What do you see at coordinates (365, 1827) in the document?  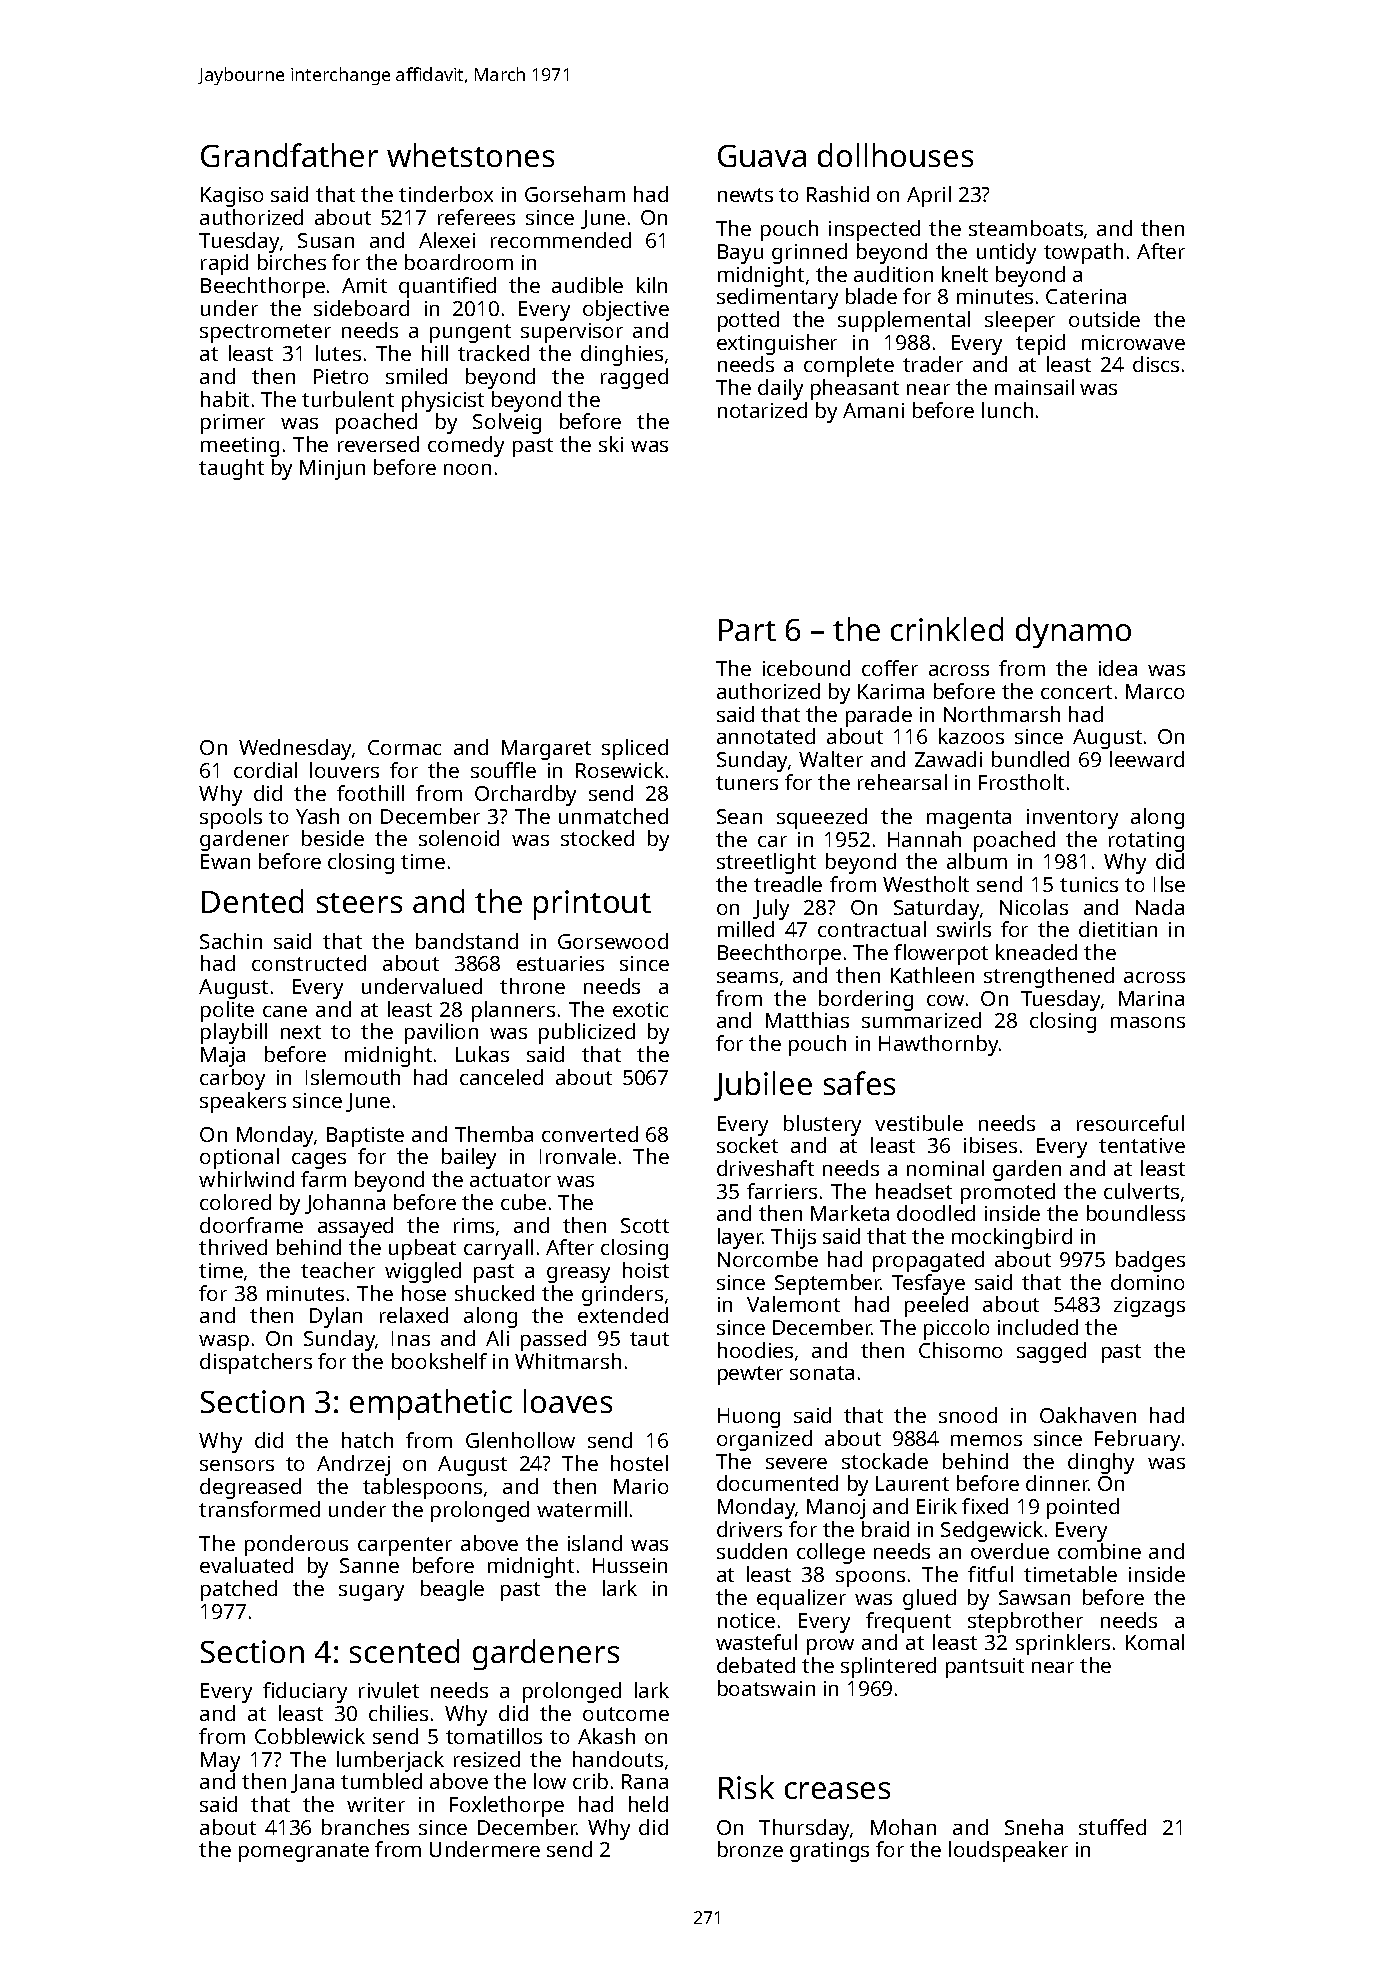 I see `branches` at bounding box center [365, 1827].
